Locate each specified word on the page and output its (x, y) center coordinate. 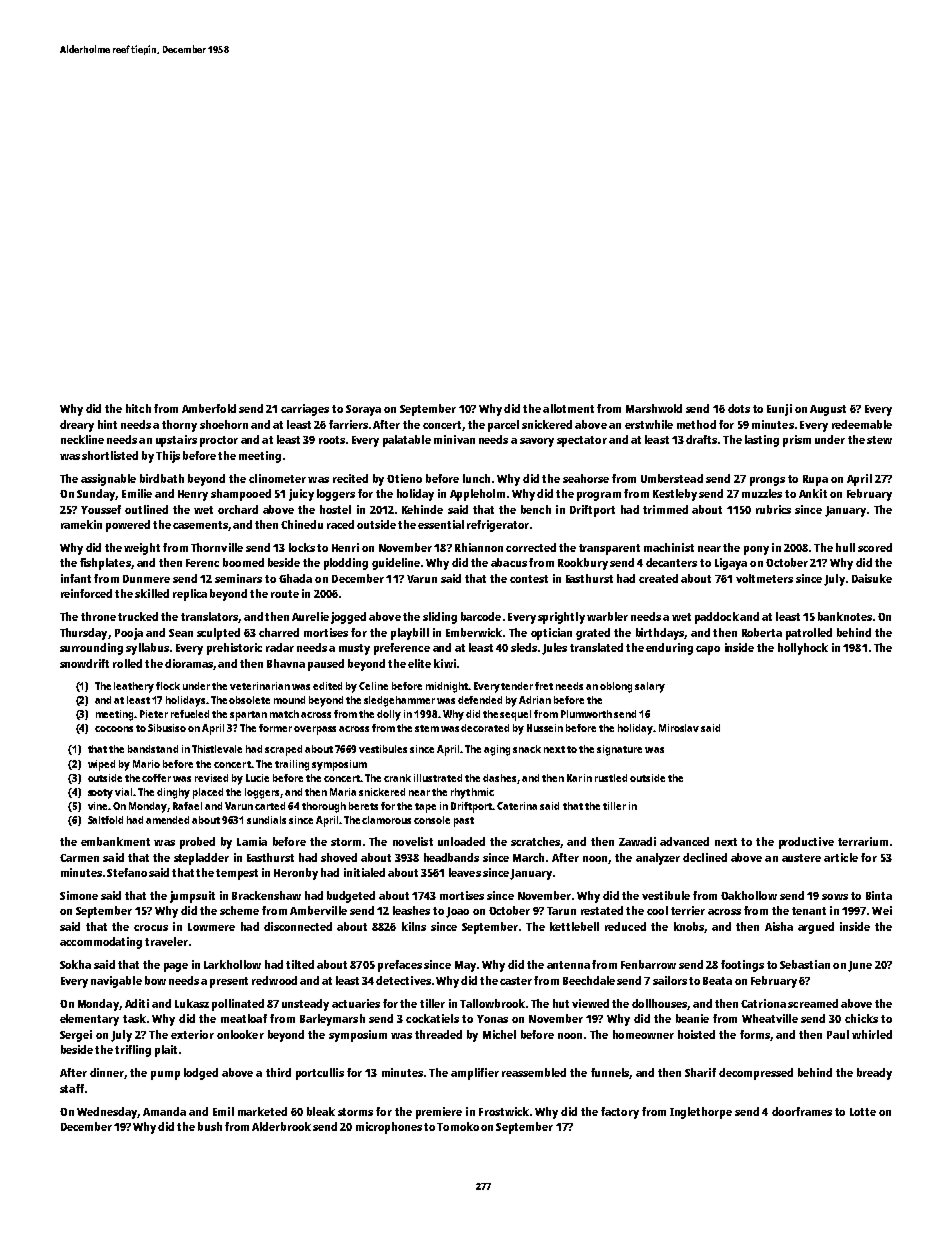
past (464, 822)
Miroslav (679, 728)
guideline (396, 564)
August (828, 410)
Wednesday (107, 1113)
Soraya (363, 410)
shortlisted (110, 455)
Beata (717, 981)
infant (76, 578)
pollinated (238, 1005)
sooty (100, 794)
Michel (499, 1034)
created (658, 578)
